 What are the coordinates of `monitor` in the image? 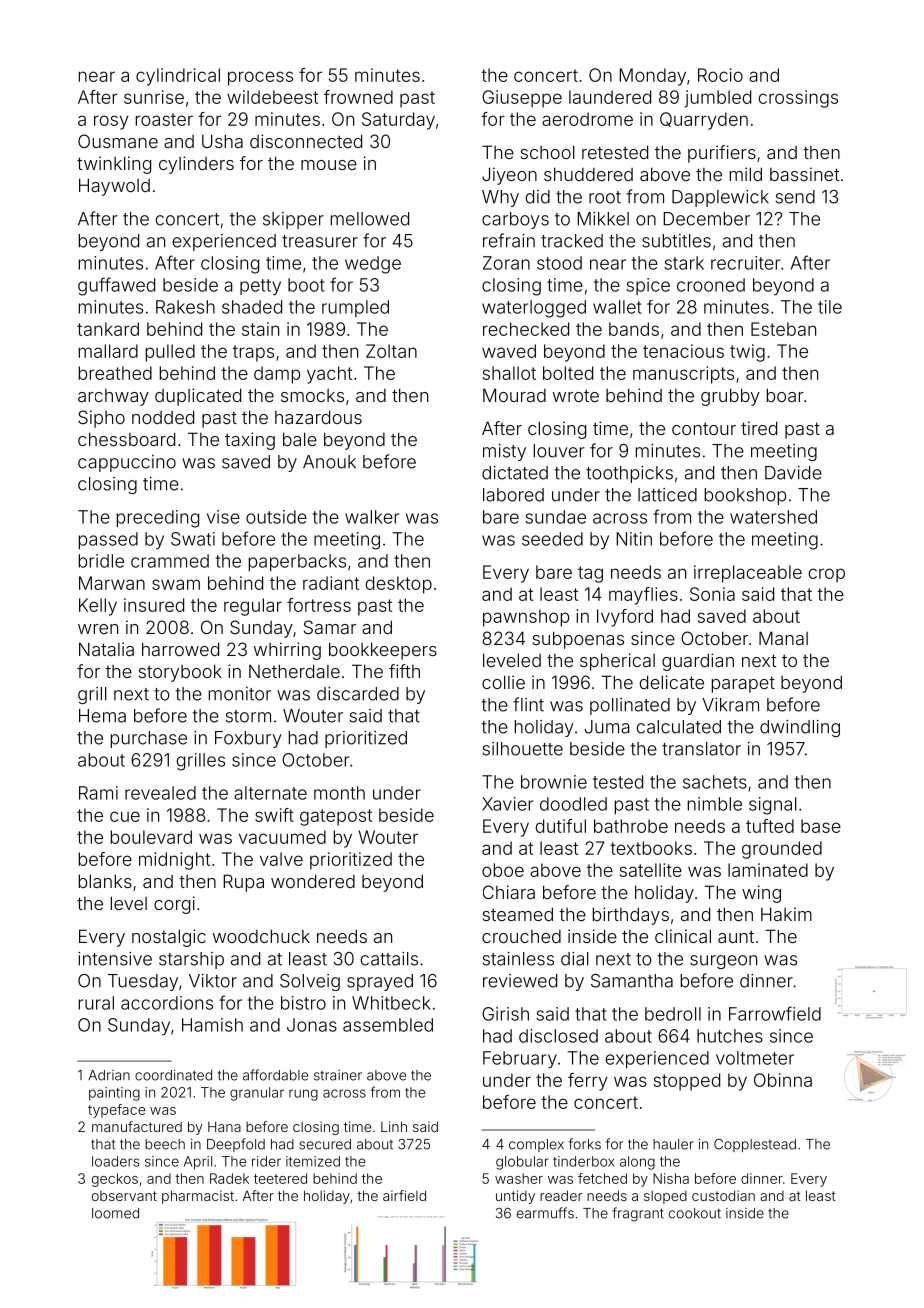 It's located at (240, 694).
